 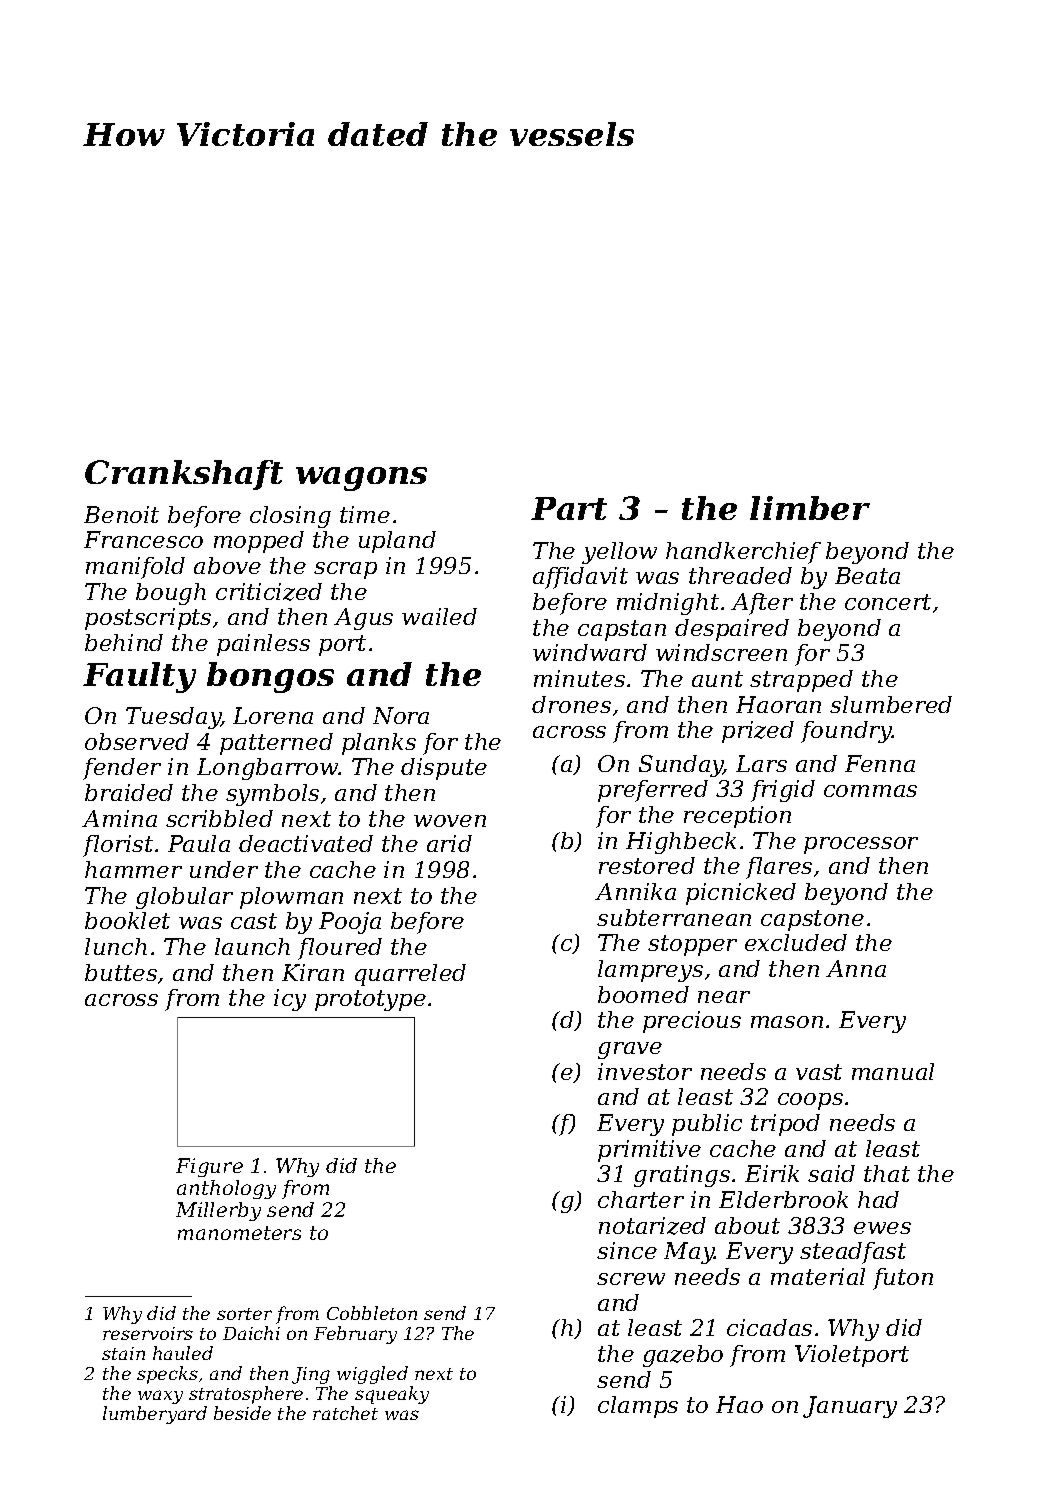 What do you see at coordinates (139, 677) in the screenshot?
I see `Faulty` at bounding box center [139, 677].
